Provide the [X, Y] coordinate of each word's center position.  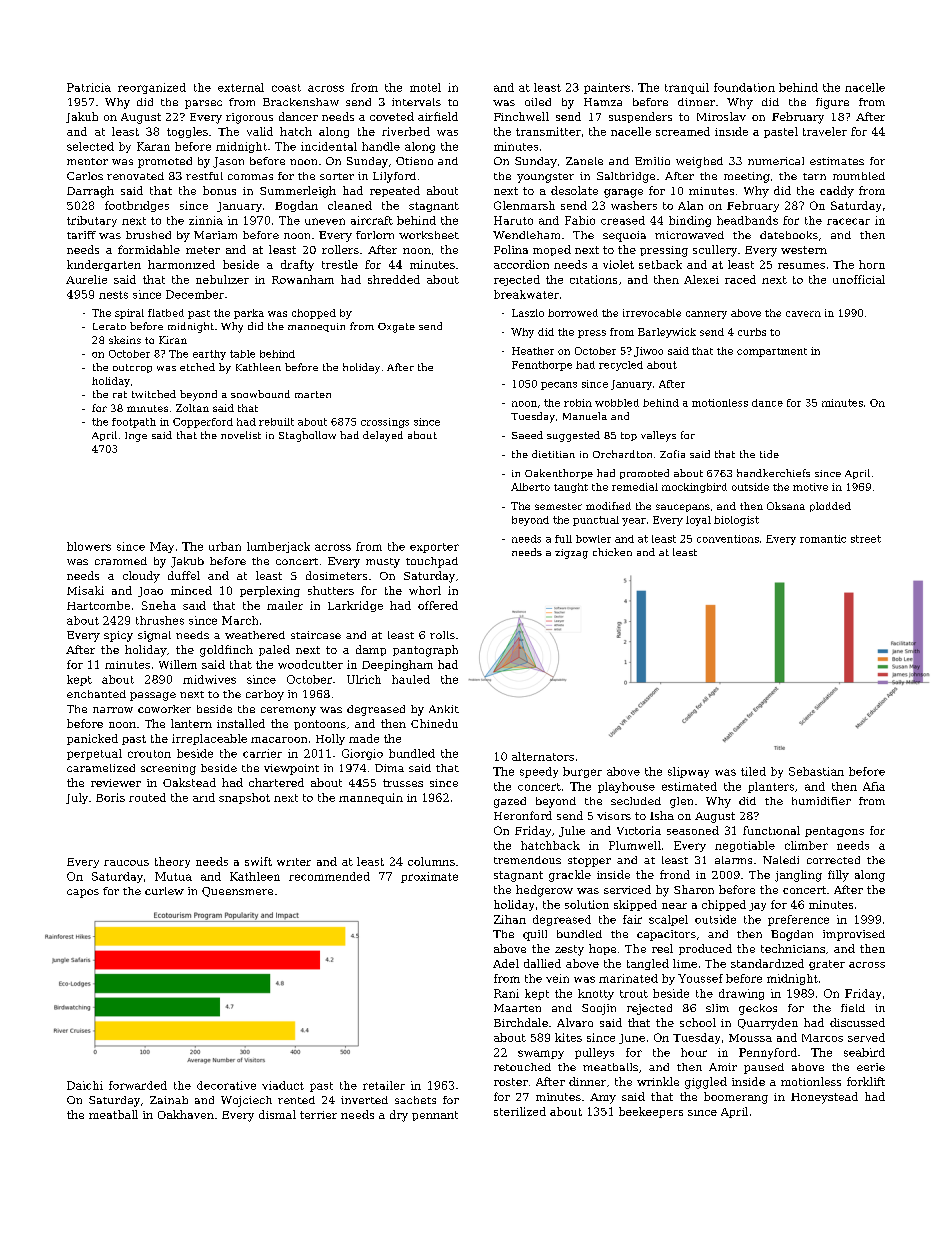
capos [83, 893]
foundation [744, 87]
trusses [403, 783]
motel [425, 87]
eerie [871, 1067]
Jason [228, 162]
